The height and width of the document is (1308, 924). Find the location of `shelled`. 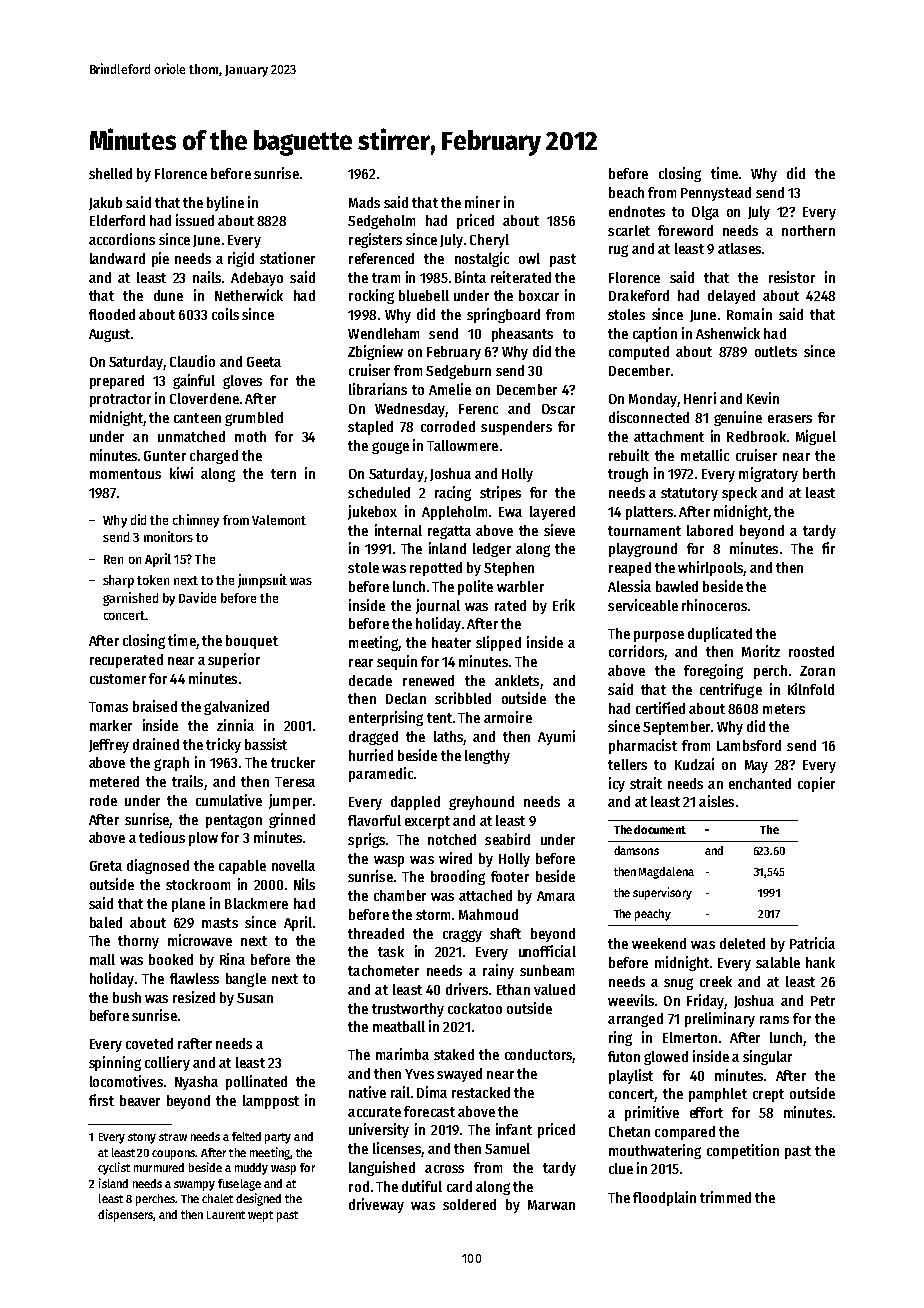

shelled is located at coordinates (110, 173).
